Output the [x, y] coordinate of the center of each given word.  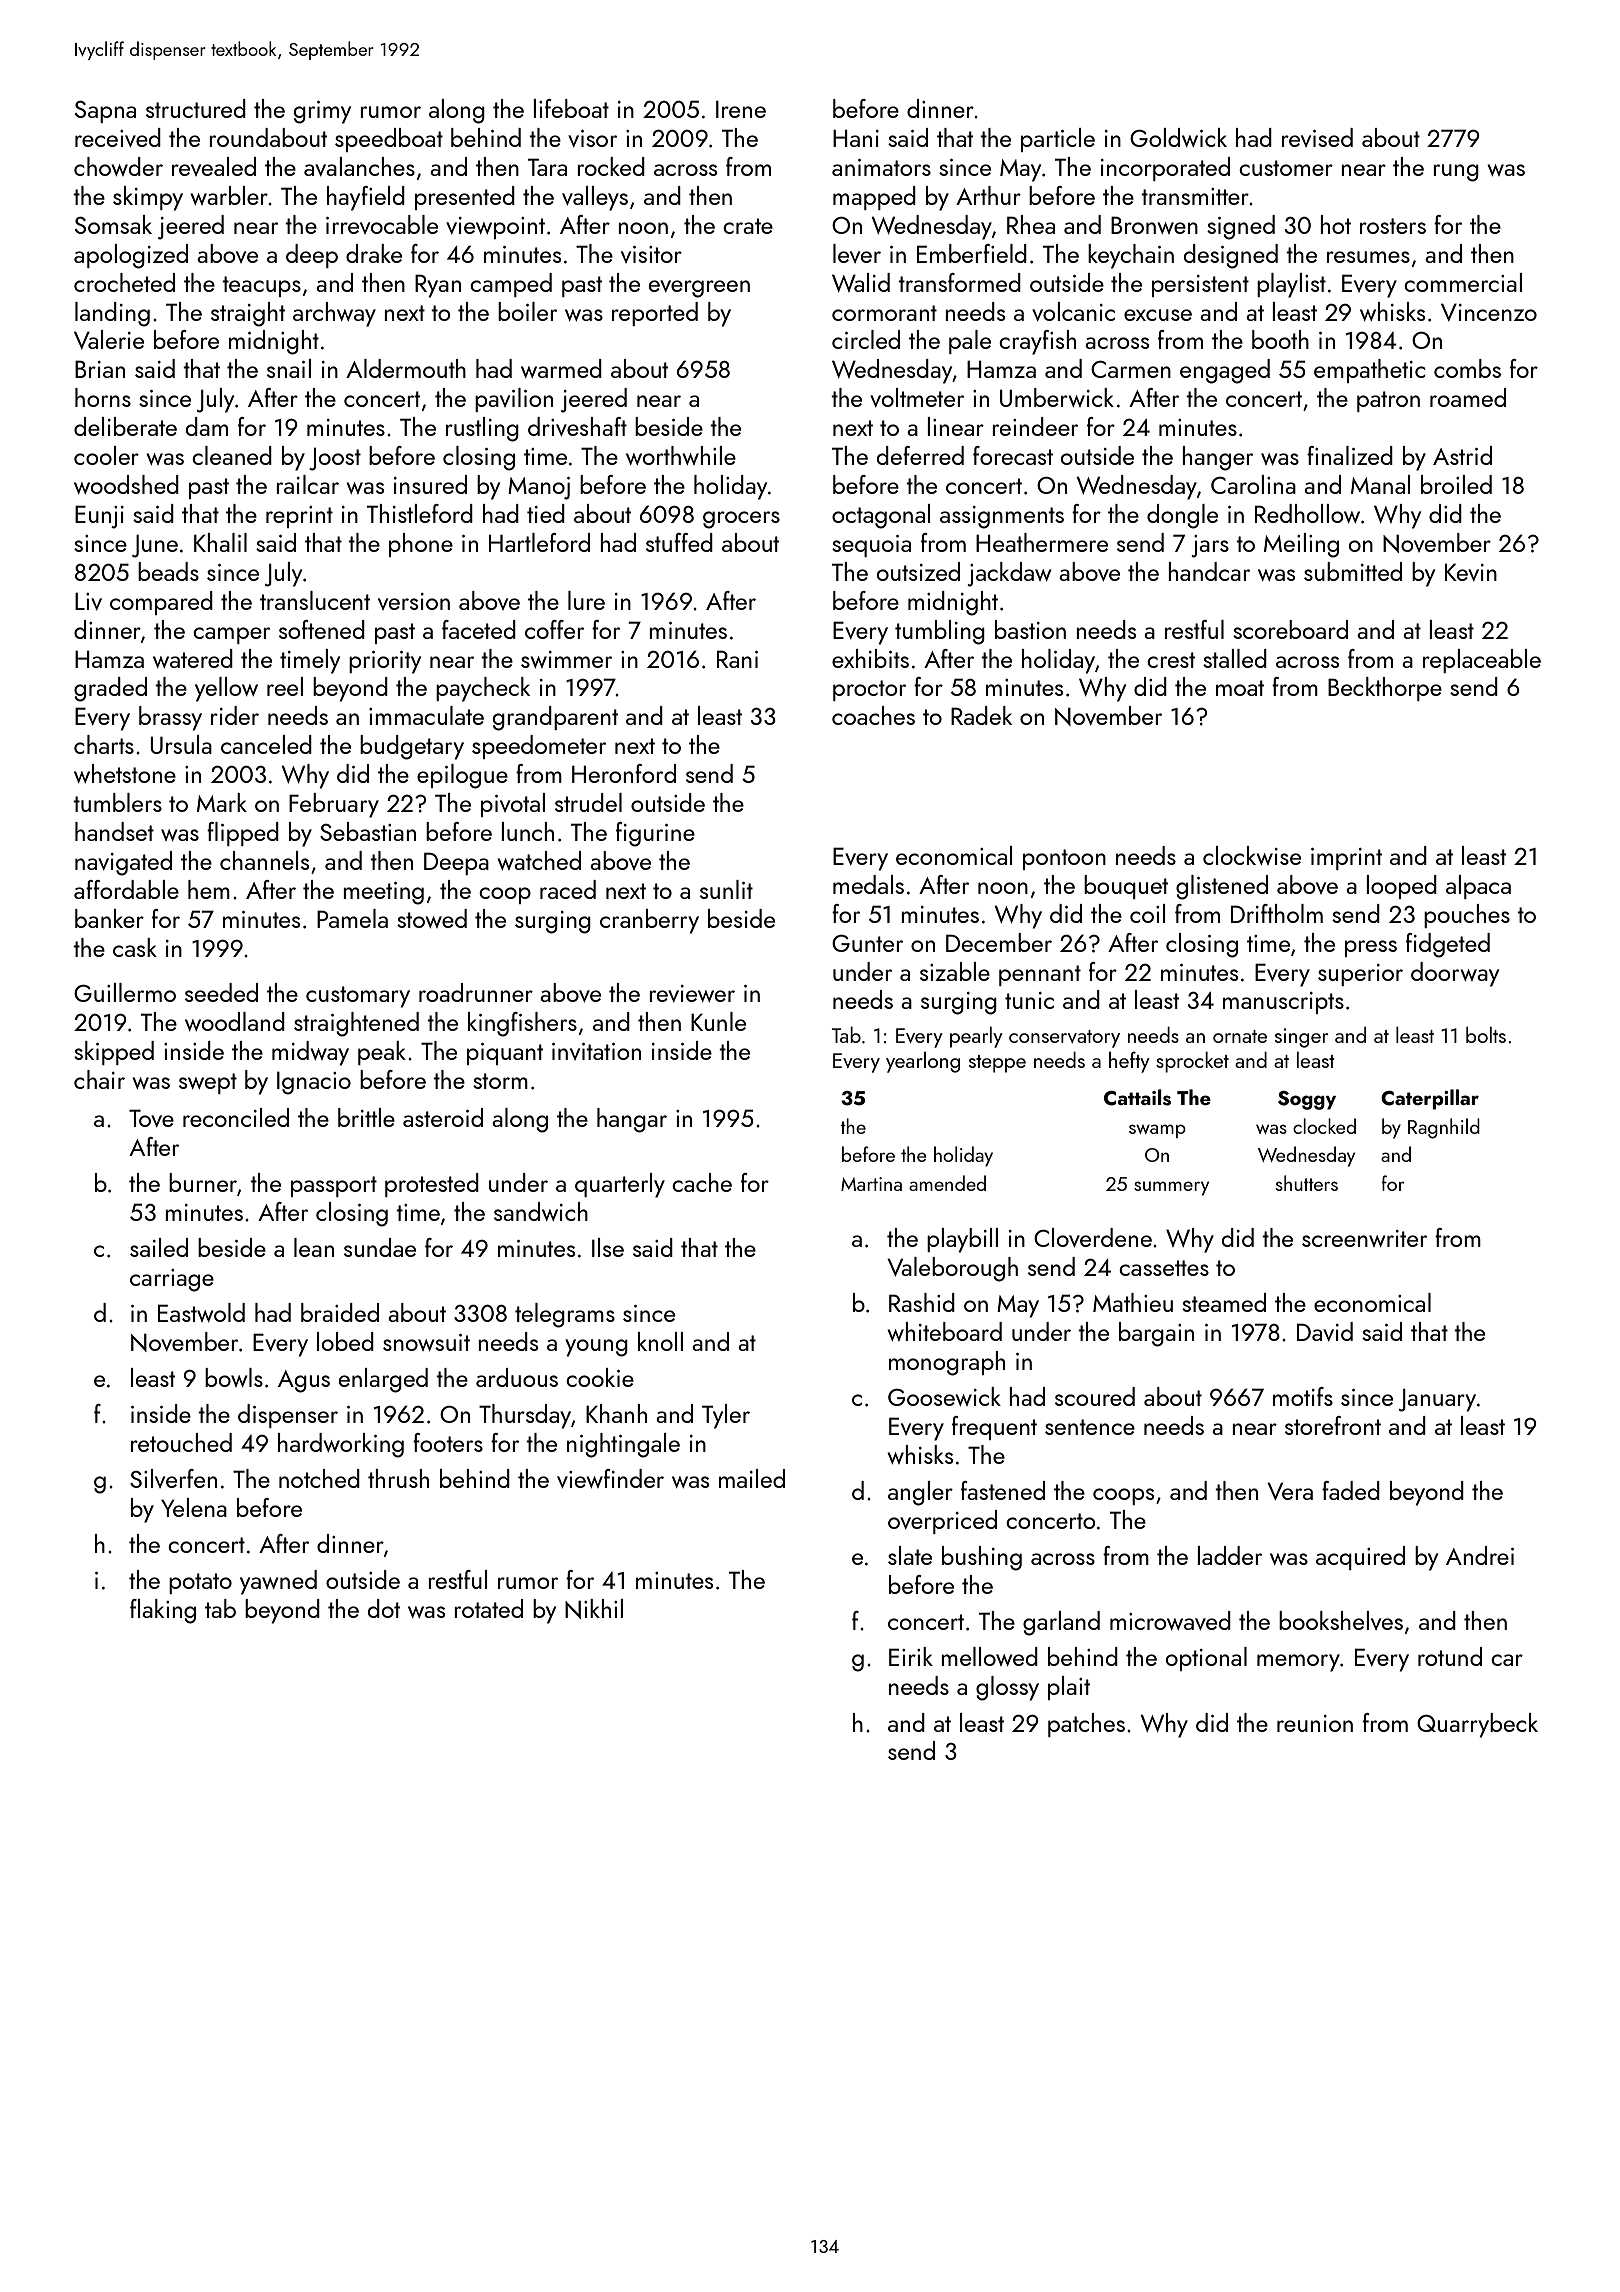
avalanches [359, 166]
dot [384, 1608]
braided [340, 1312]
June [155, 546]
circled [866, 339]
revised [1317, 137]
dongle [1182, 516]
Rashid [922, 1302]
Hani [856, 138]
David [1325, 1331]
